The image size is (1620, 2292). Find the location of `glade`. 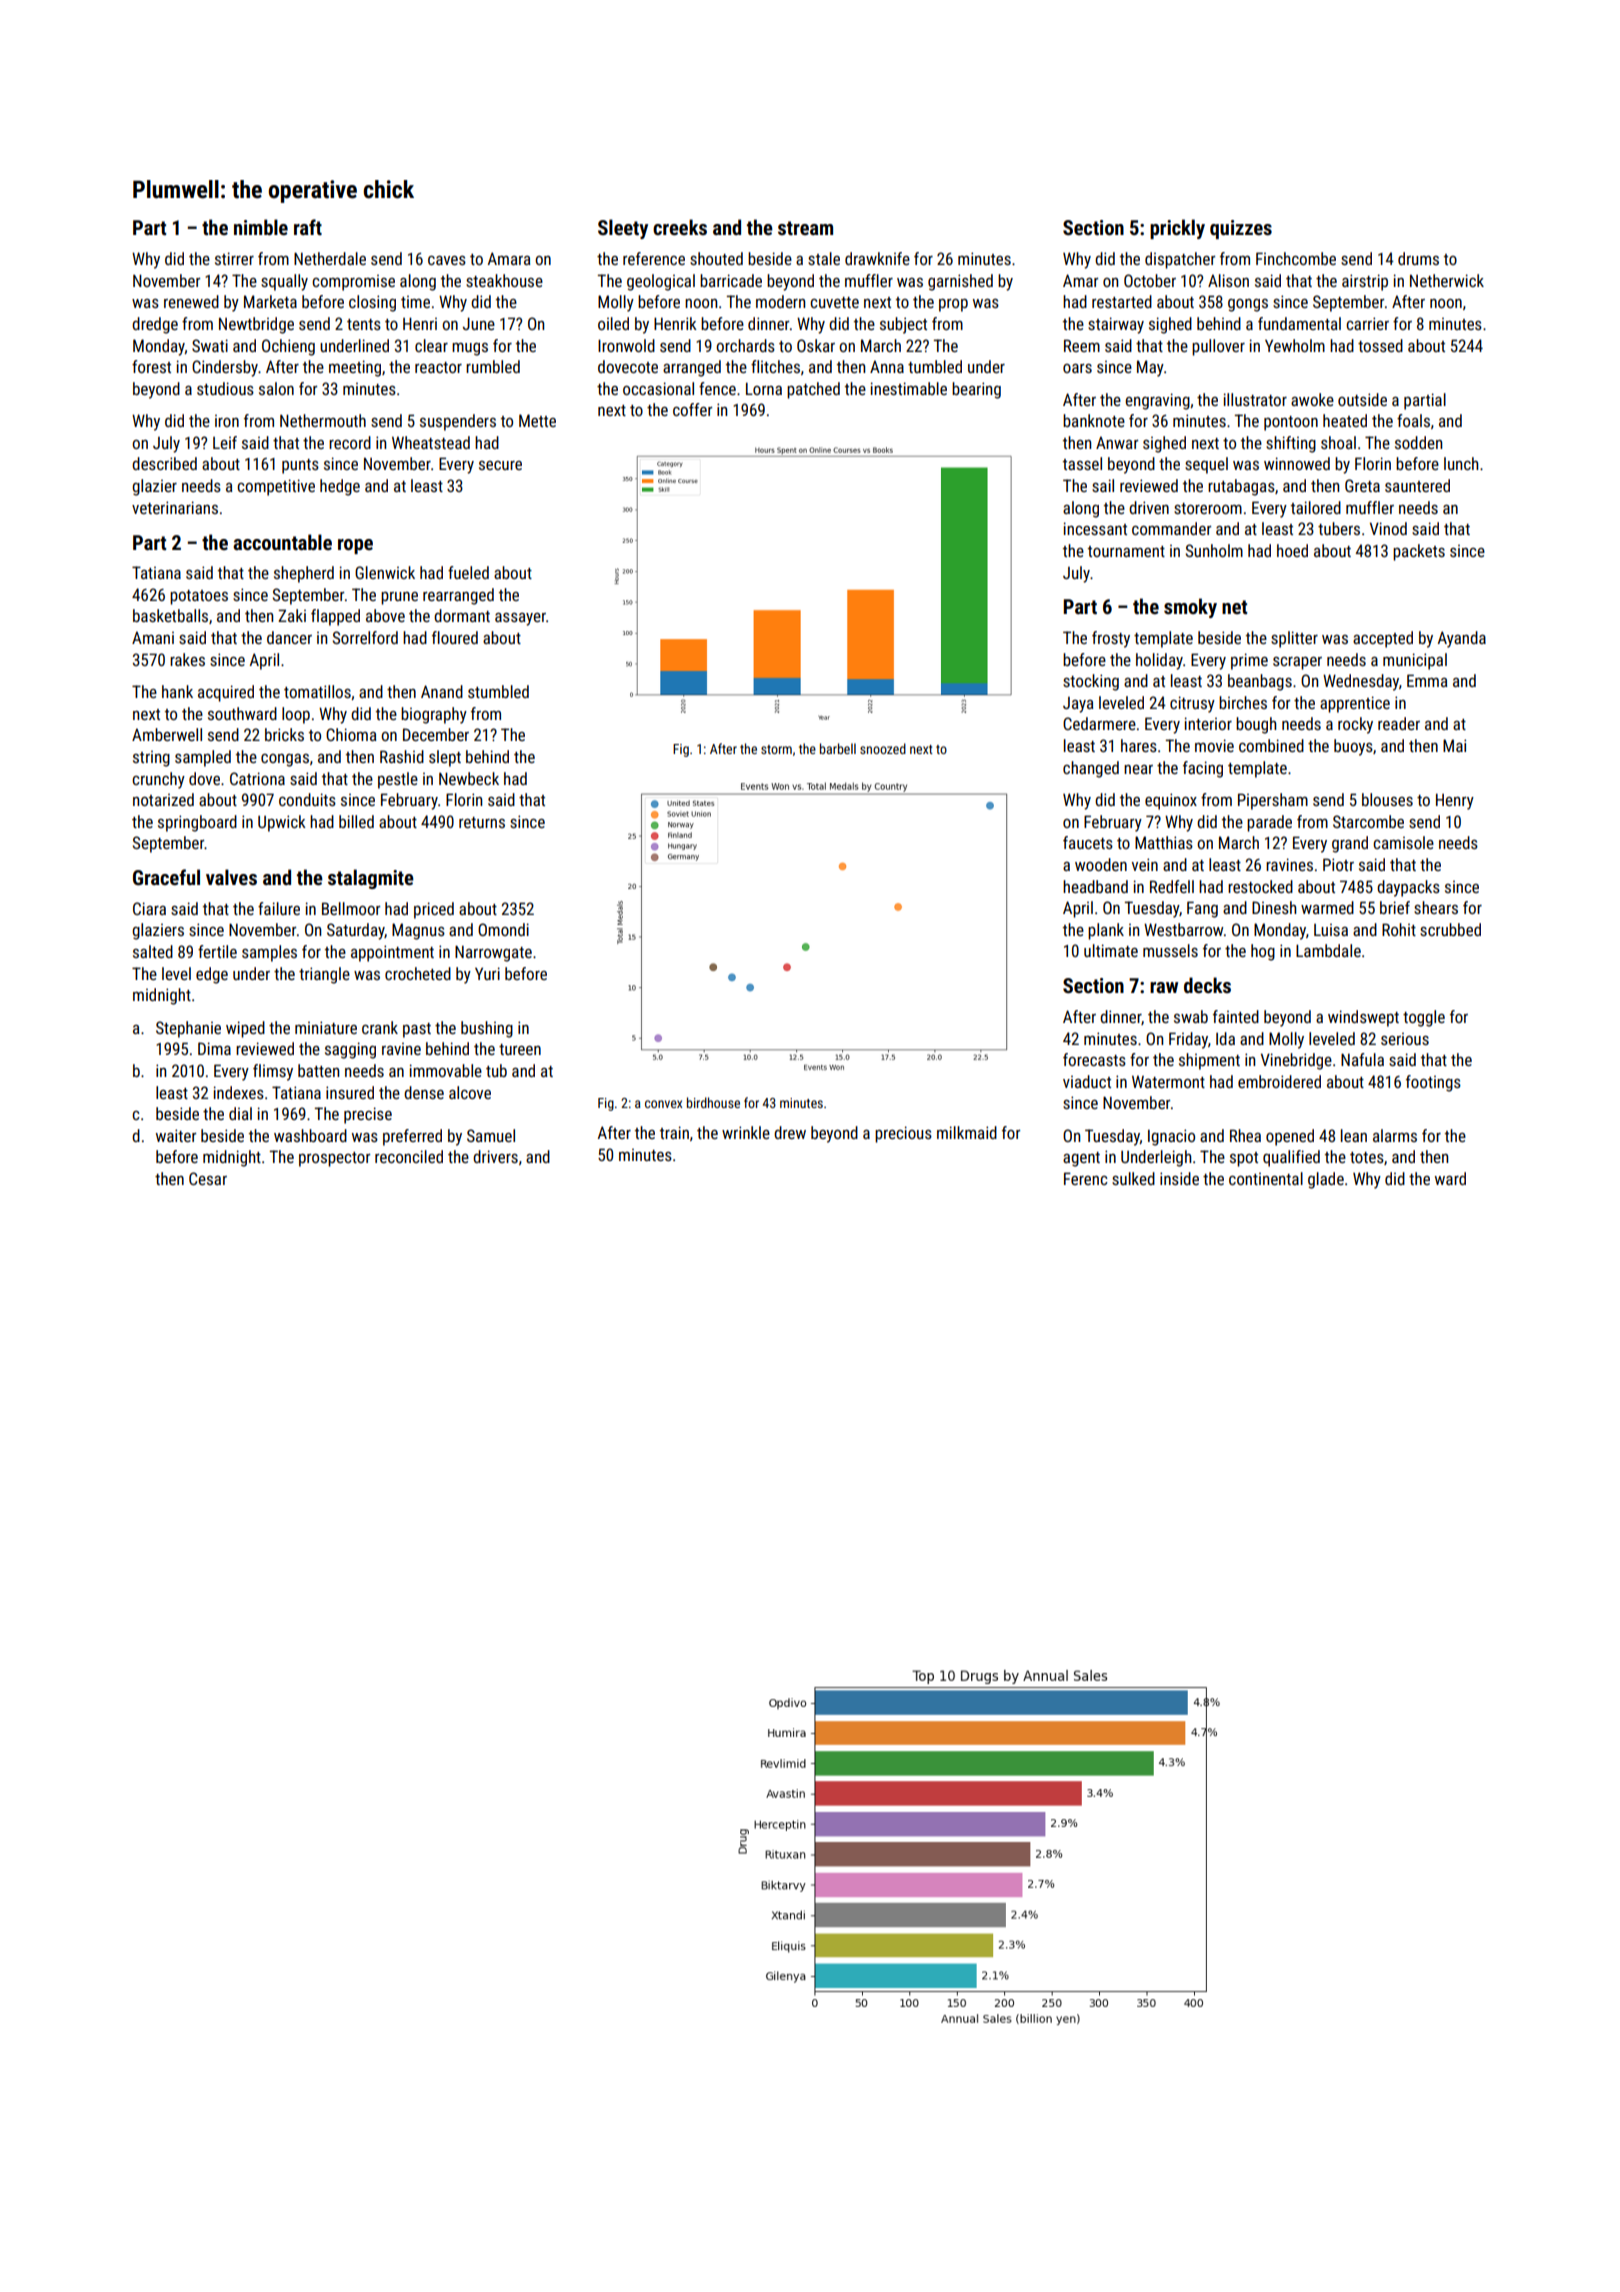

glade is located at coordinates (1326, 1180).
